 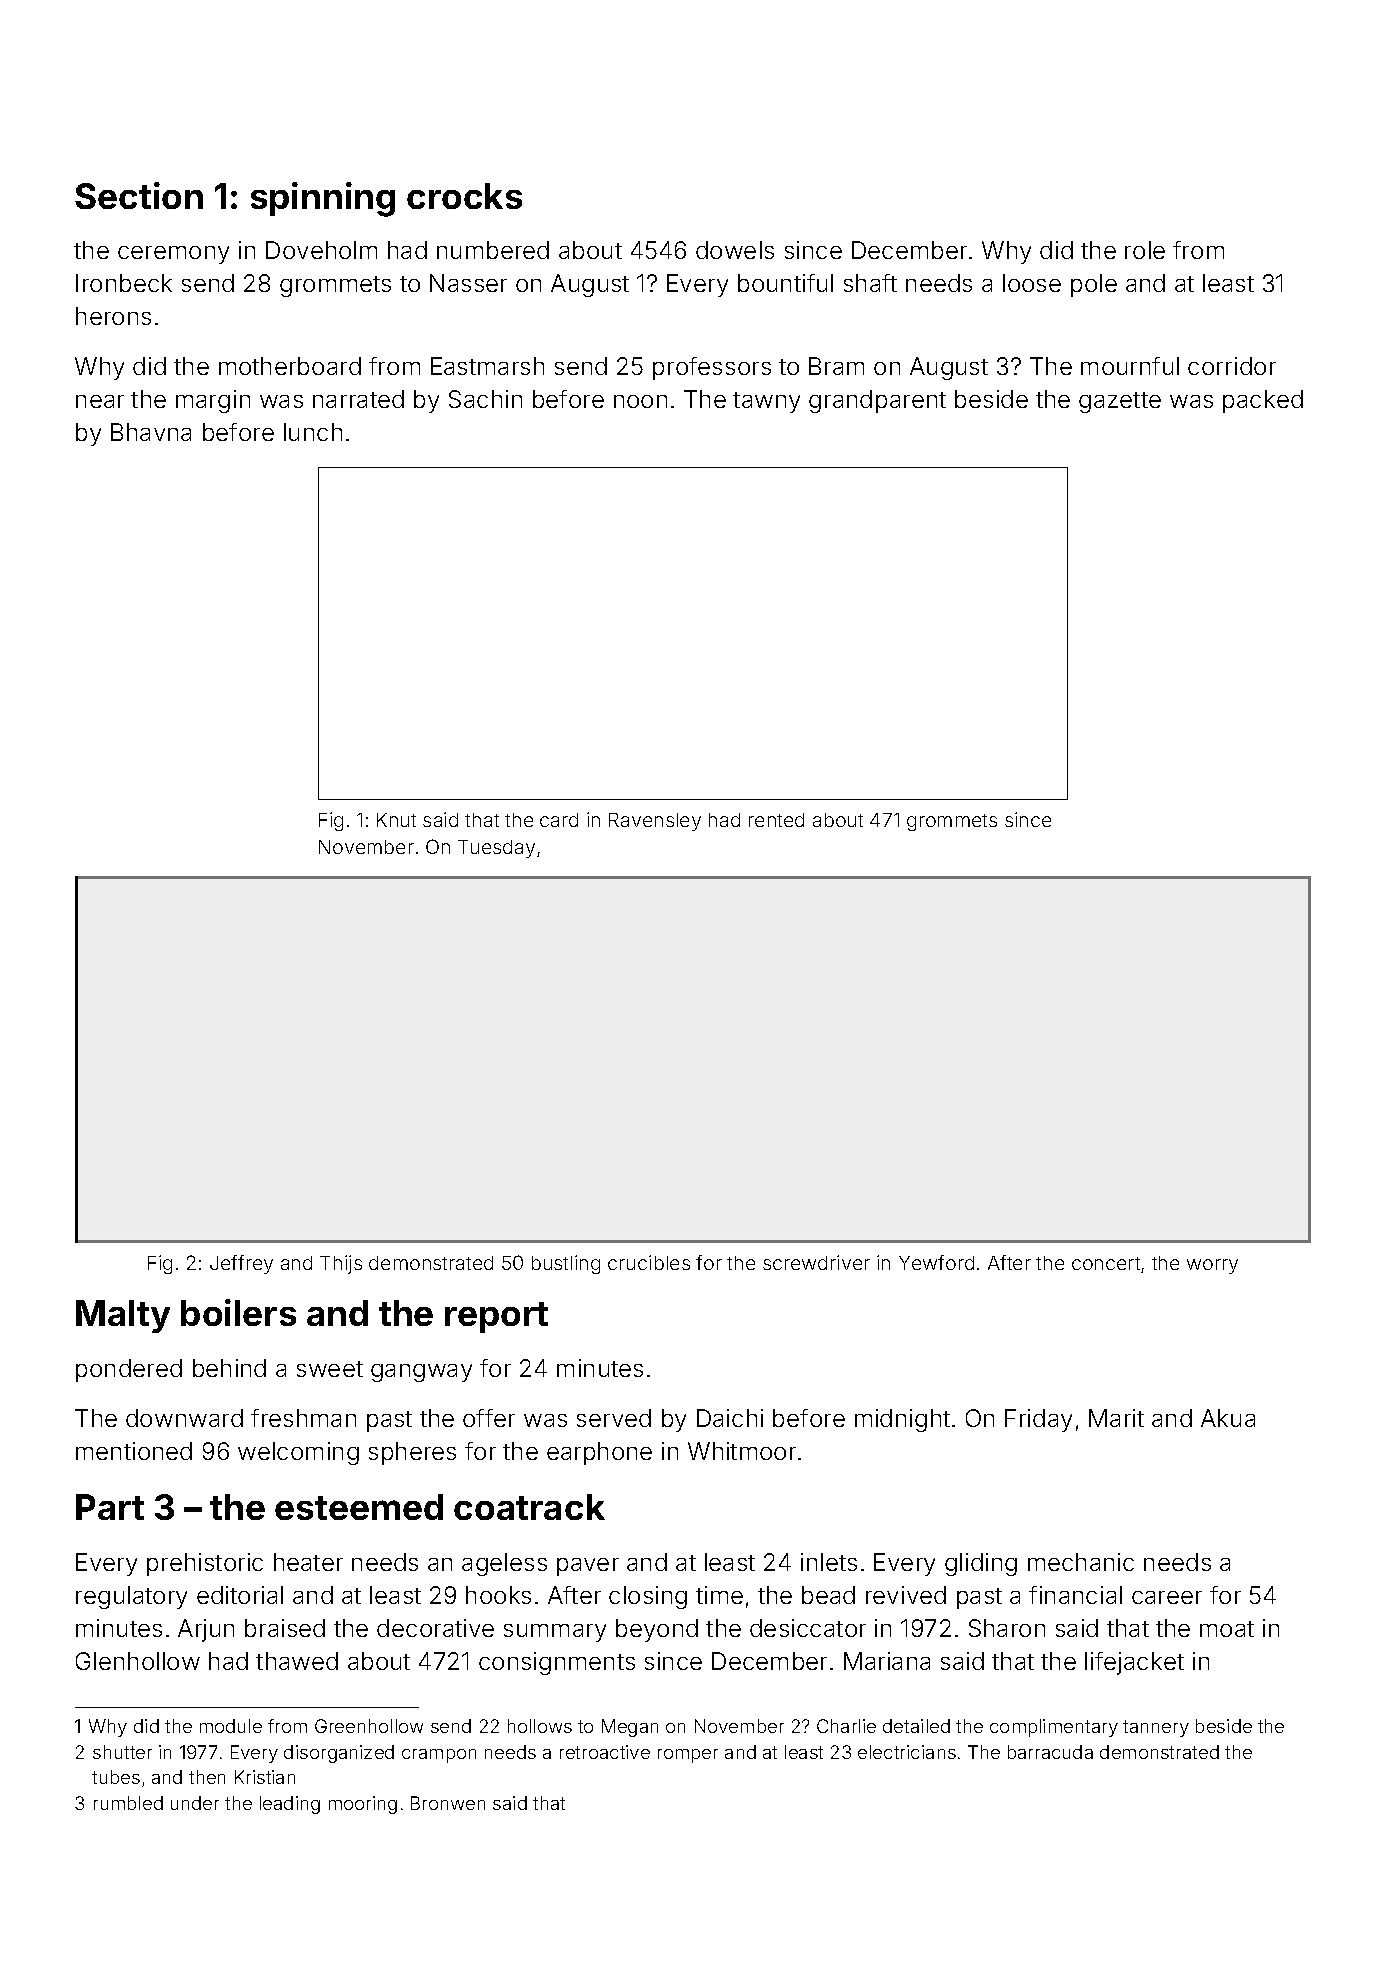 I want to click on freshman, so click(x=303, y=1418).
